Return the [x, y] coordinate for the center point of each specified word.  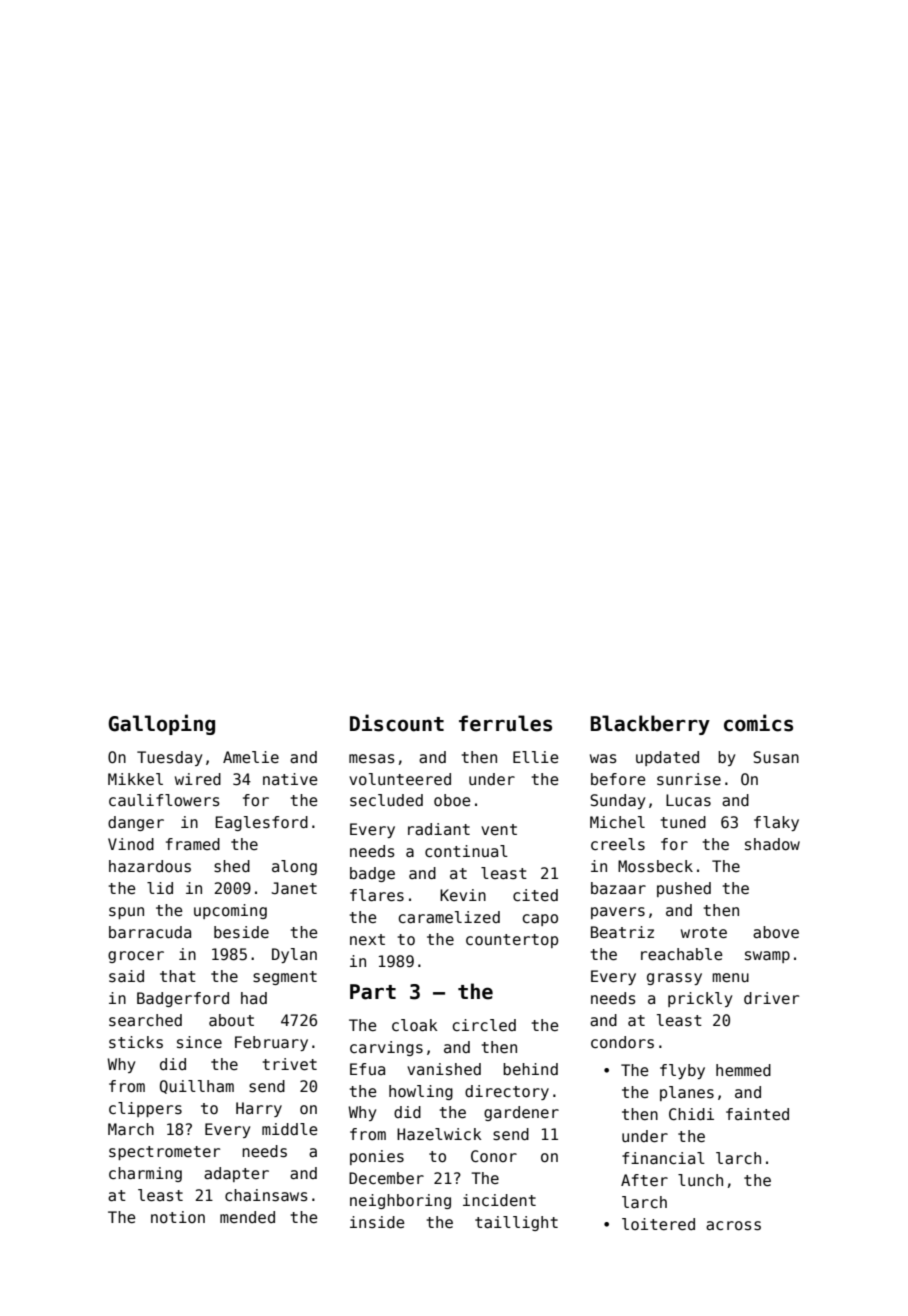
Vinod [131, 844]
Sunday [617, 801]
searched [145, 1020]
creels [618, 844]
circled [484, 1025]
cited [535, 895]
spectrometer [164, 1153]
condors [622, 1042]
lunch [700, 1180]
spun [126, 913]
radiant [439, 829]
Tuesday [169, 758]
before [618, 779]
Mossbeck [655, 866]
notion [178, 1217]
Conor [494, 1156]
